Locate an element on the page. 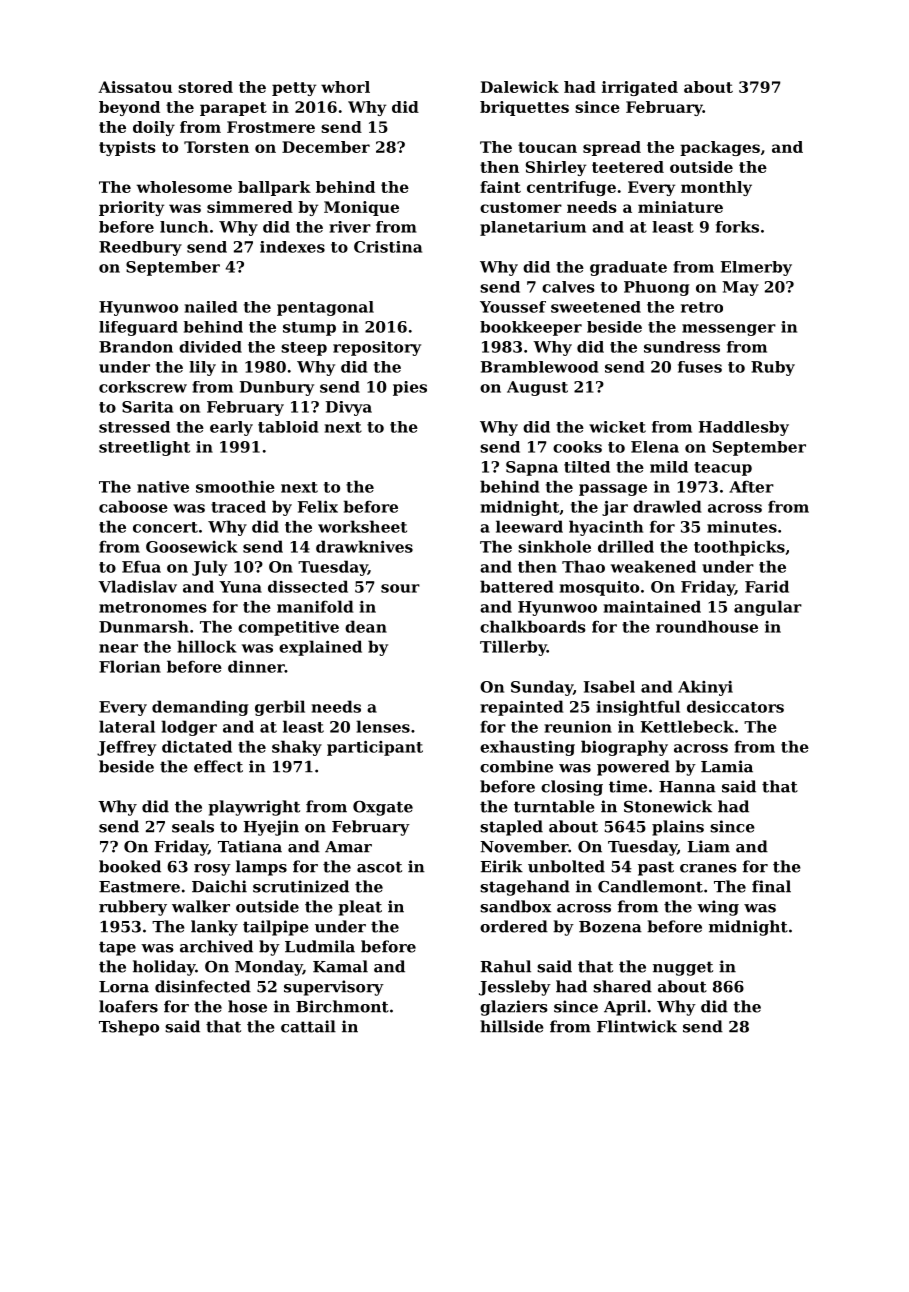 The image size is (909, 1292). Youssef is located at coordinates (513, 307).
